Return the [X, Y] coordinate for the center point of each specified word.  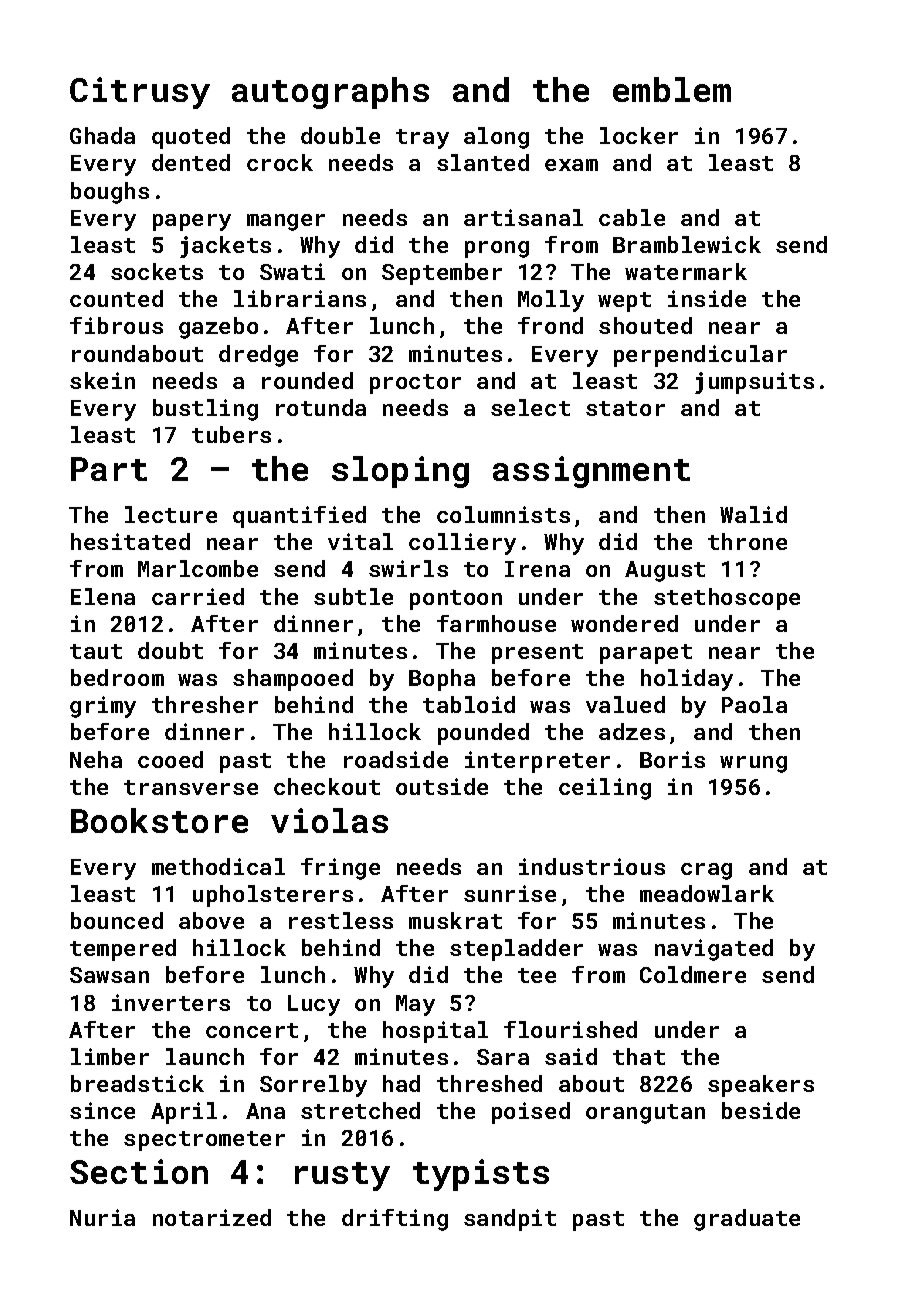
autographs [330, 93]
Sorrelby [313, 1086]
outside [442, 786]
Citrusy [140, 93]
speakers [761, 1086]
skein [102, 380]
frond [550, 325]
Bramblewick [687, 244]
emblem [672, 89]
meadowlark [707, 893]
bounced [117, 920]
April [184, 1113]
